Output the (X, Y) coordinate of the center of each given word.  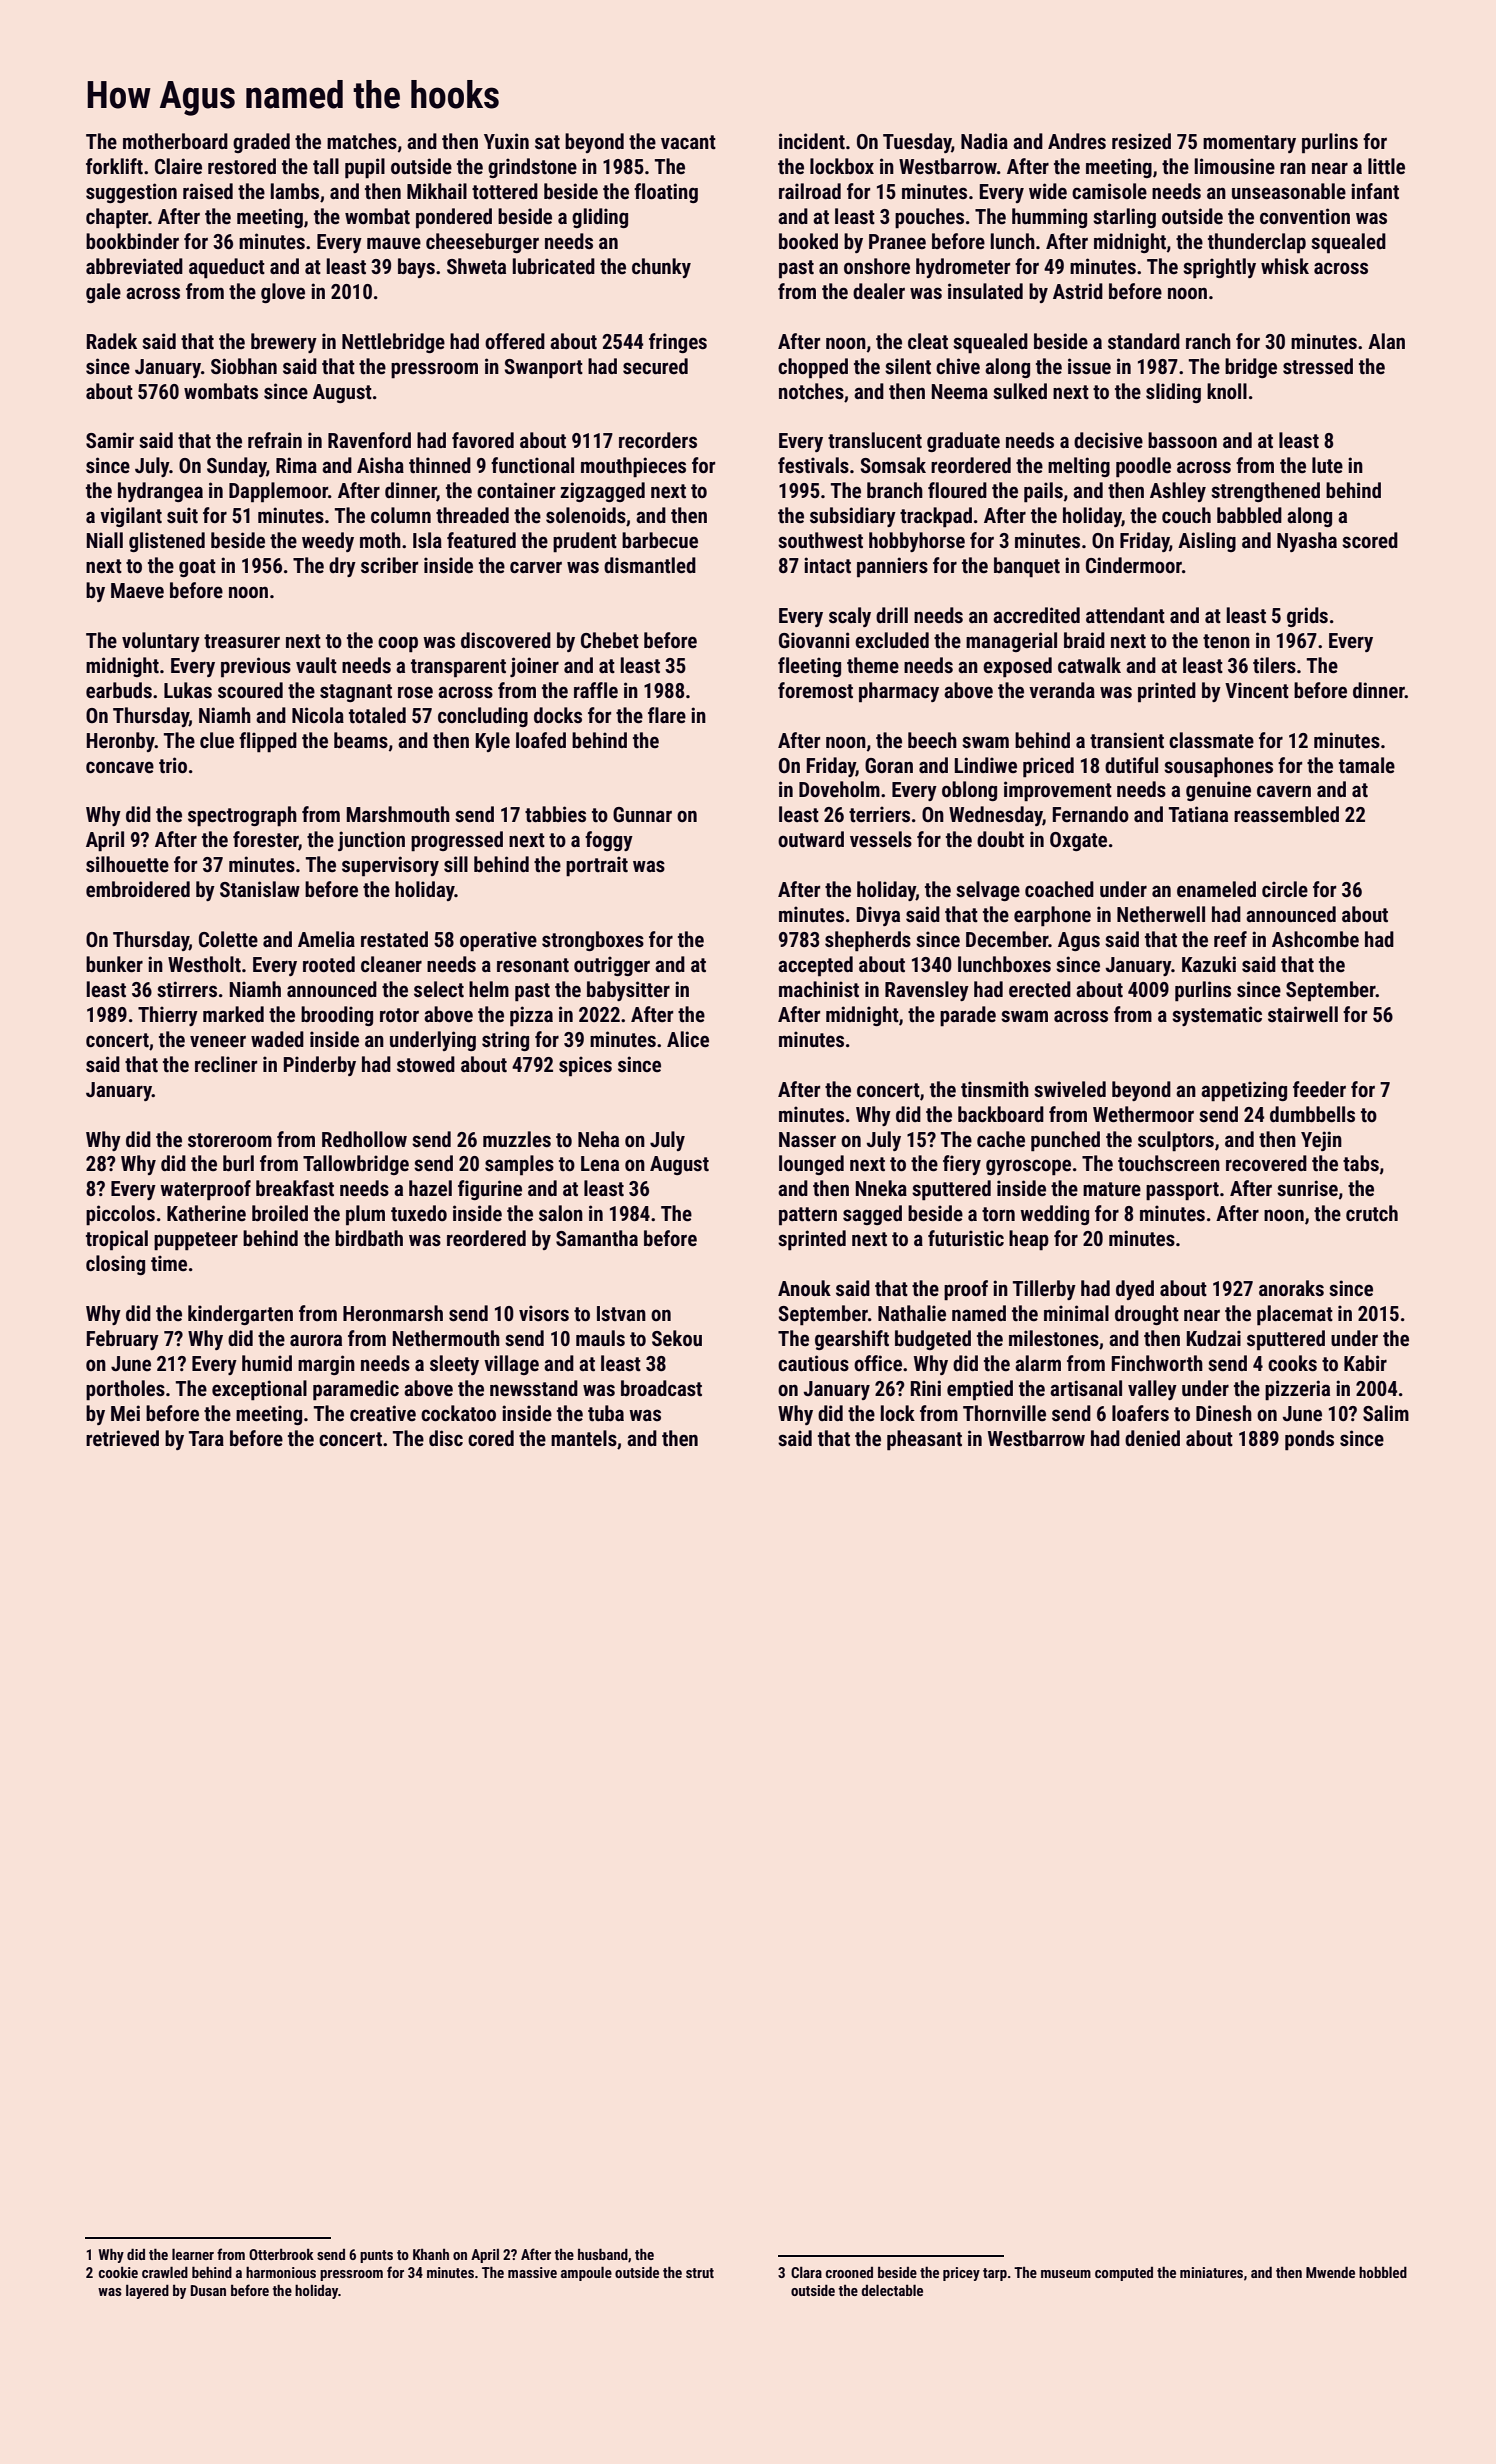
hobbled (1383, 2272)
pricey (961, 2274)
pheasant (924, 1440)
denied (1152, 1438)
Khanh (431, 2254)
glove (283, 293)
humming (1049, 218)
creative (383, 1413)
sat (547, 142)
